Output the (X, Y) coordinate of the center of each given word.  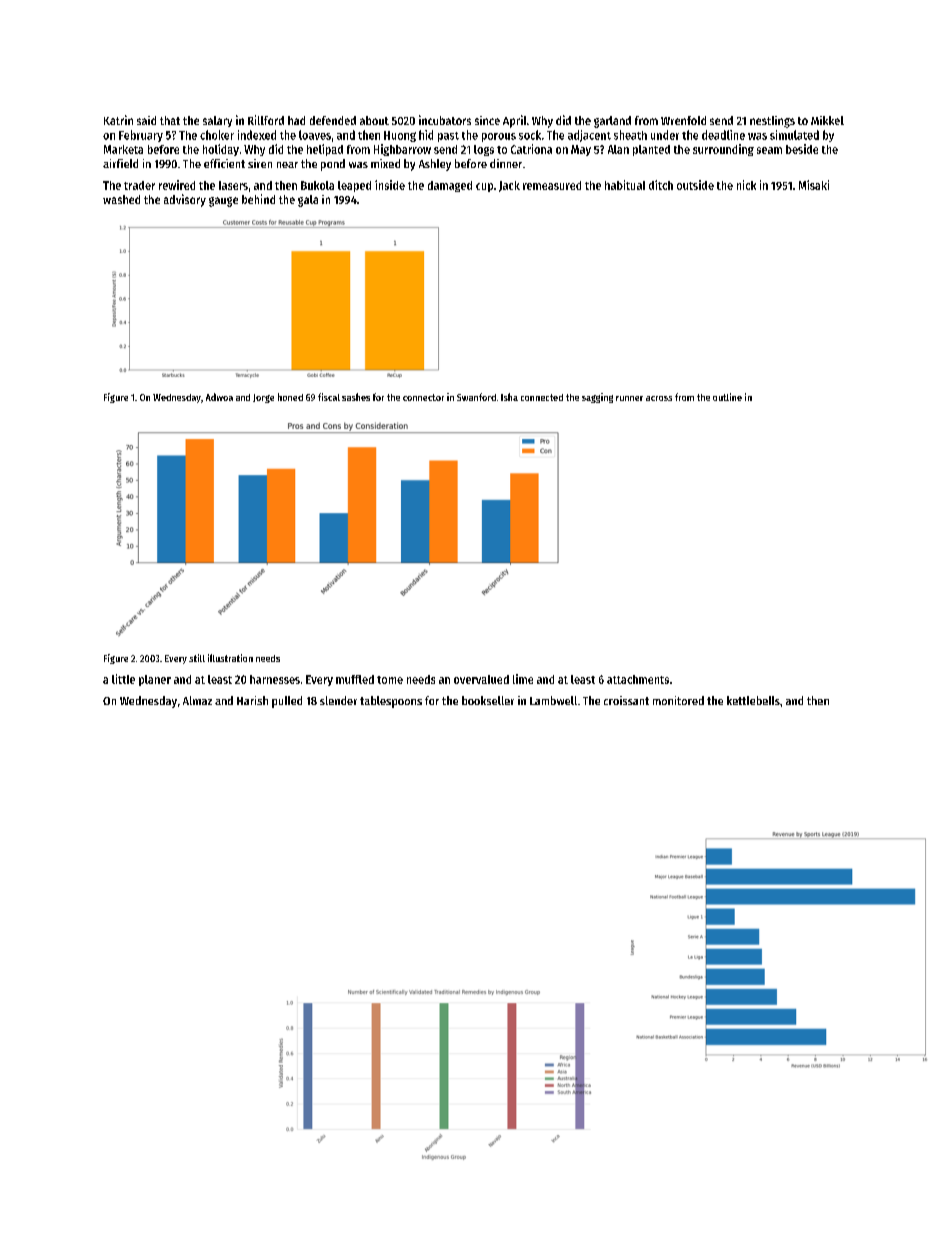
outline (727, 397)
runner (629, 398)
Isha (509, 397)
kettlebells (753, 700)
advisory (185, 200)
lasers (233, 185)
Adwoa (219, 397)
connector (423, 397)
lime (523, 679)
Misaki (814, 185)
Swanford (476, 397)
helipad (325, 150)
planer (155, 680)
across (659, 398)
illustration (230, 658)
